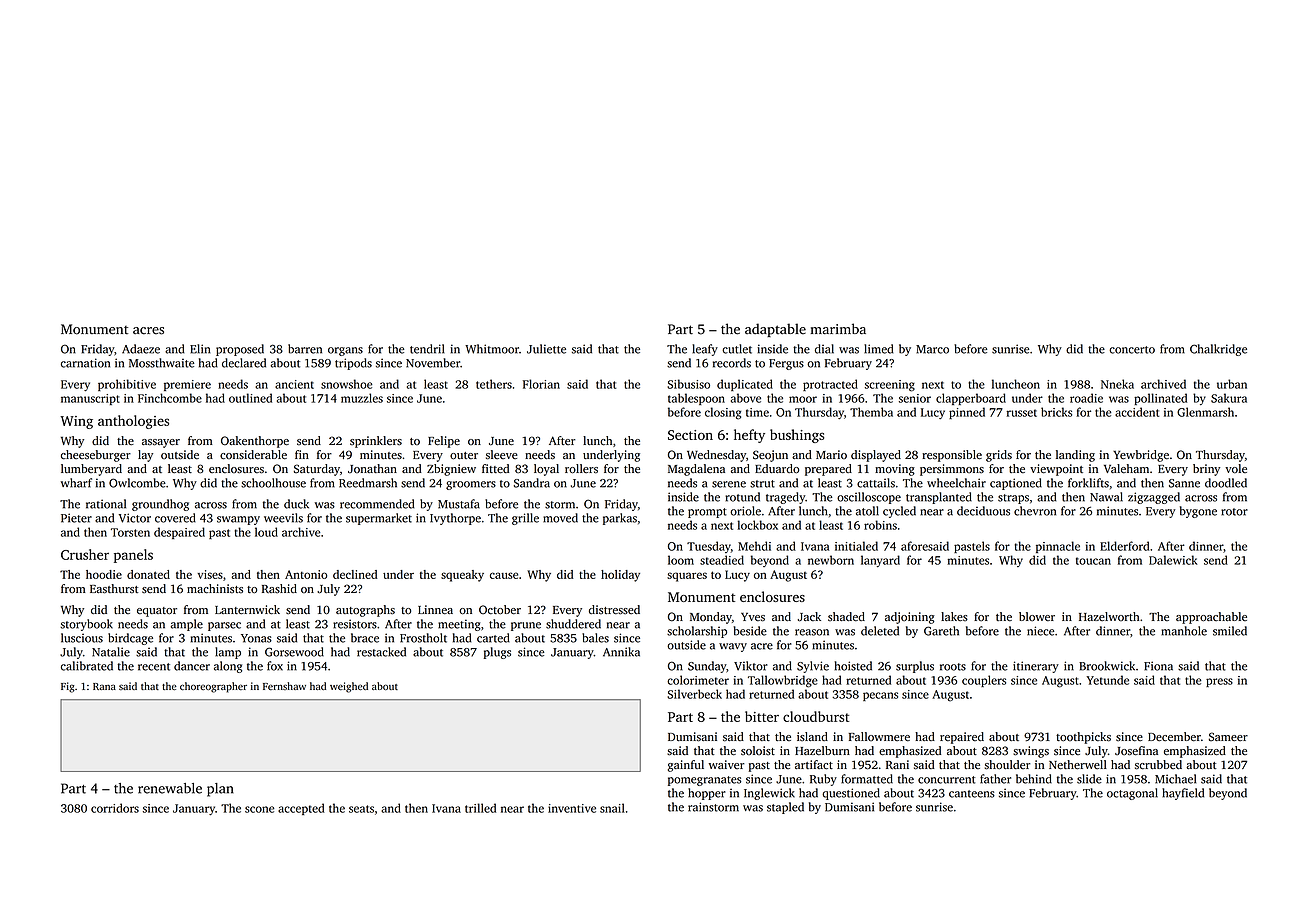 This screenshot has width=1308, height=924. What do you see at coordinates (240, 350) in the screenshot?
I see `proposed` at bounding box center [240, 350].
